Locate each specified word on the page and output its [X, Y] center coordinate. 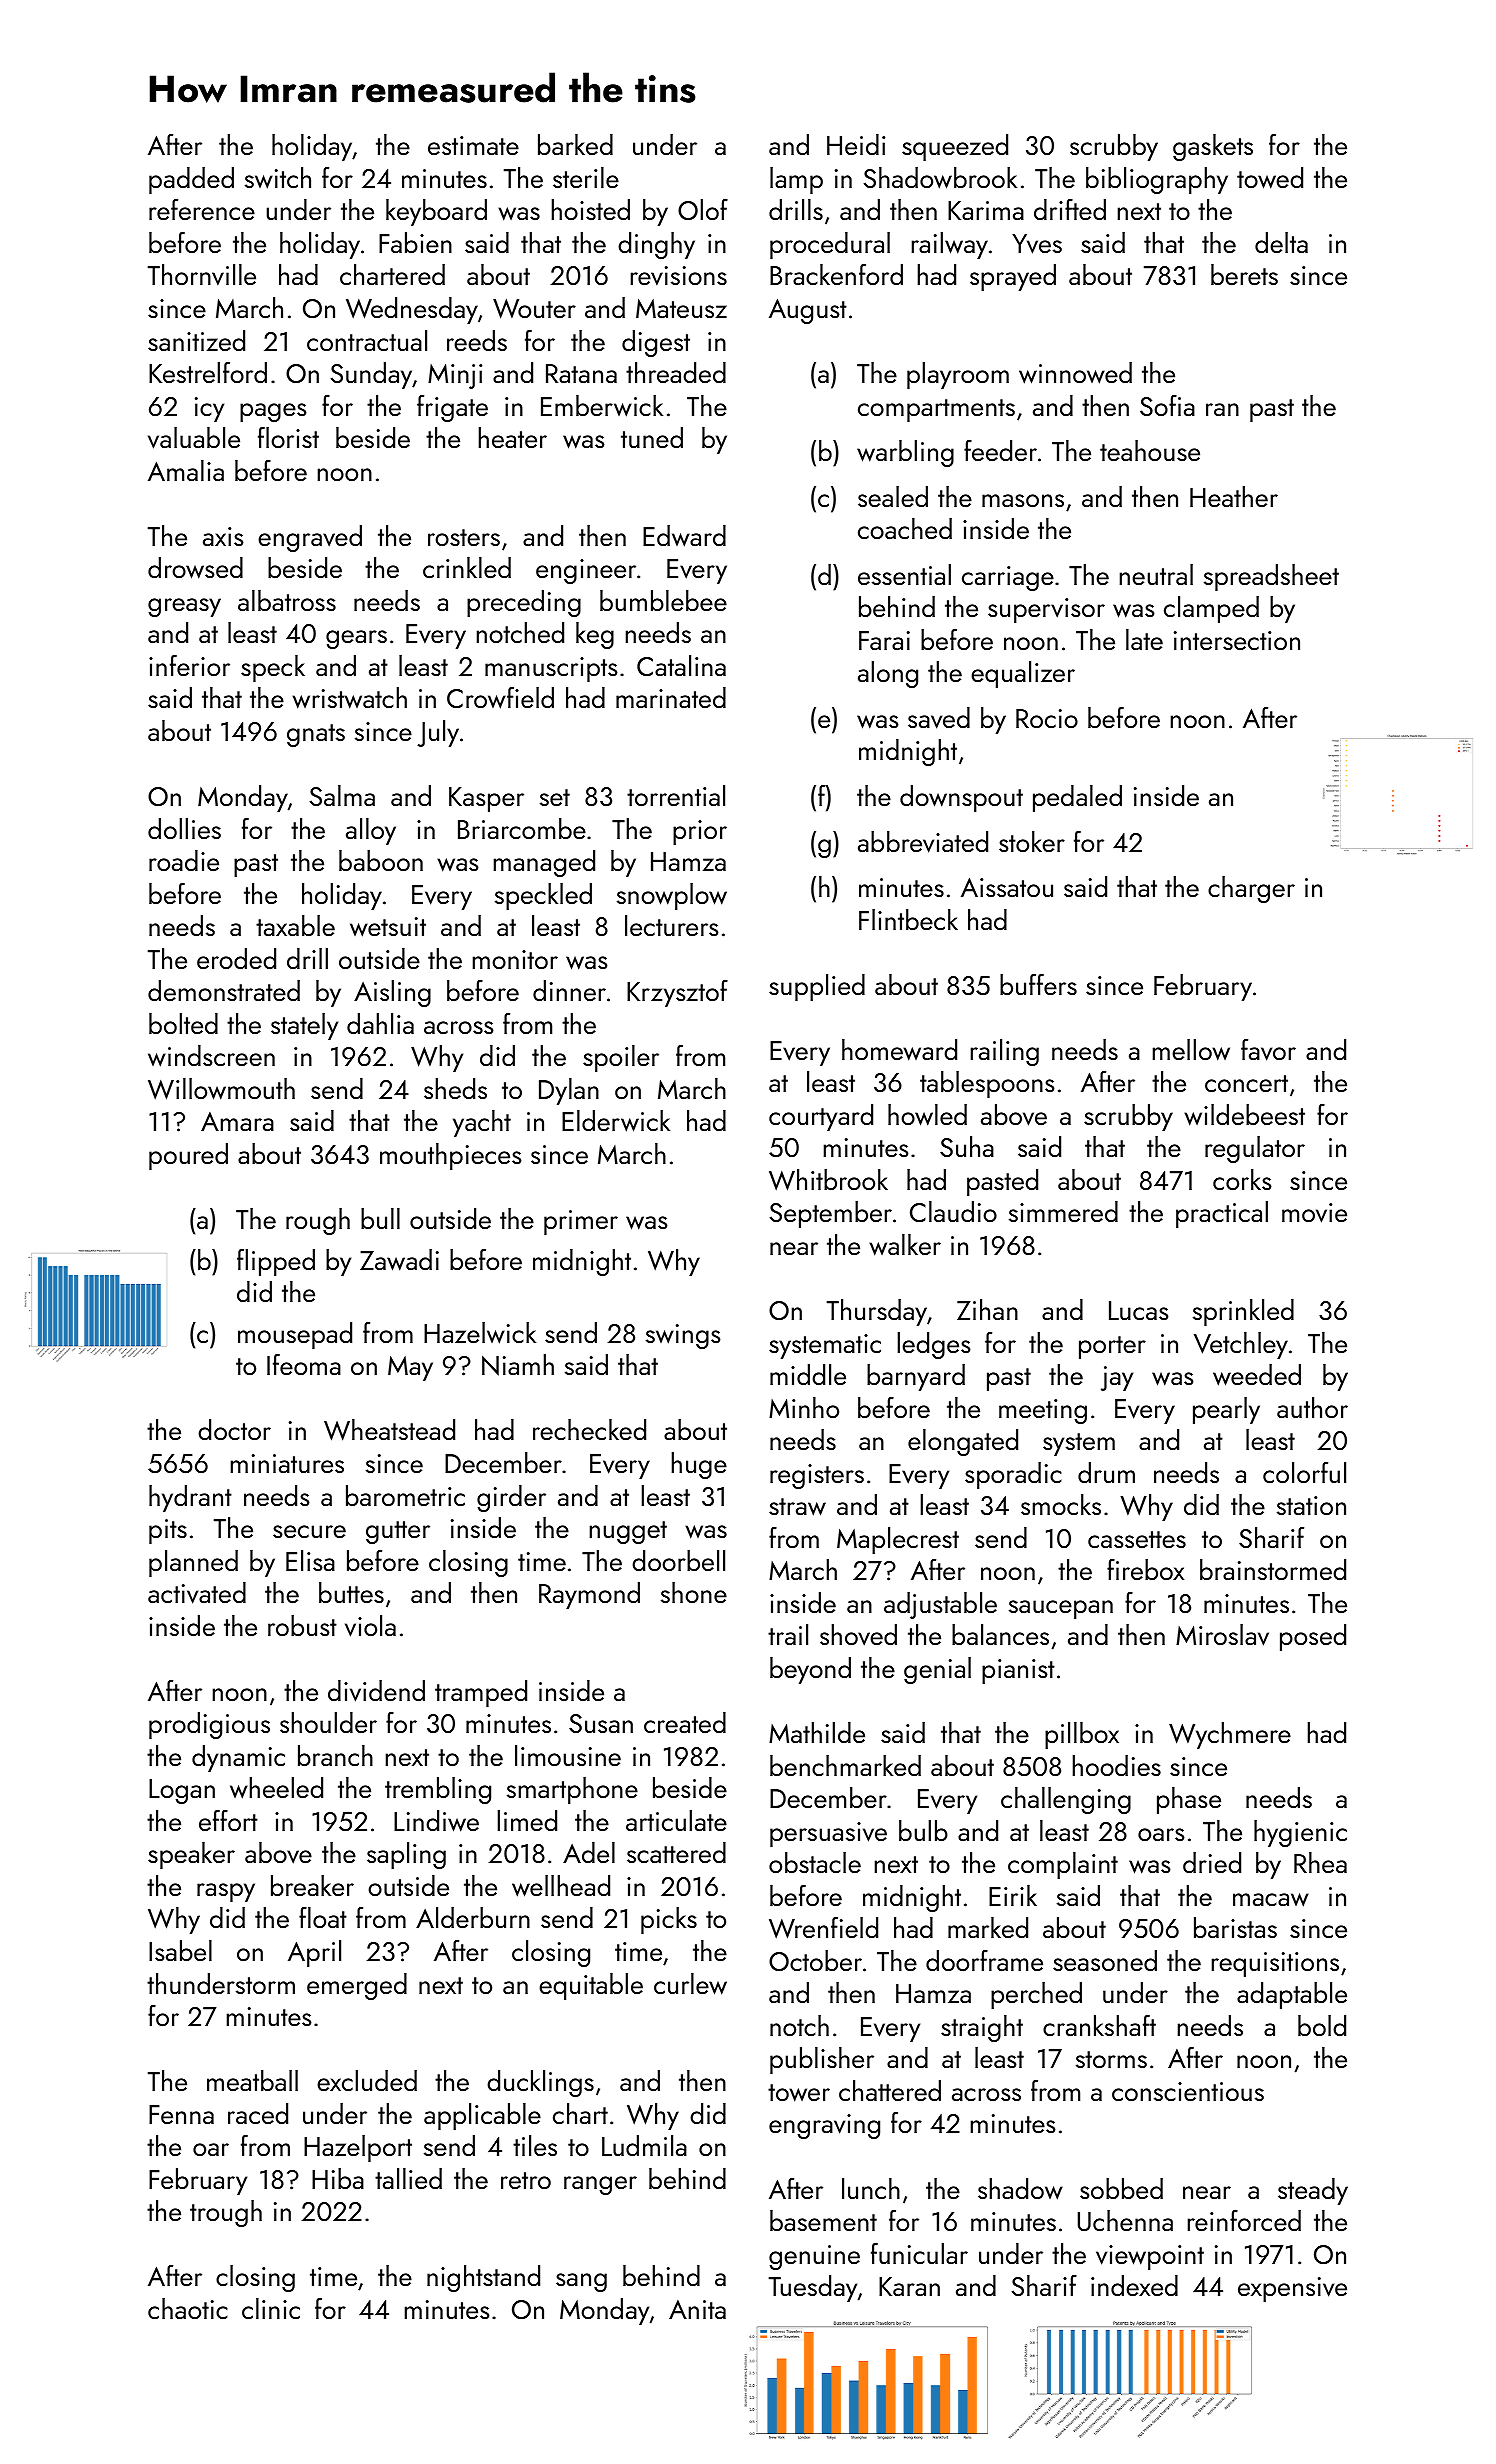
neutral [1156, 574]
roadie [184, 860]
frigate [452, 408]
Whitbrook [828, 1180]
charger [1251, 889]
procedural [830, 245]
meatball [252, 2080]
